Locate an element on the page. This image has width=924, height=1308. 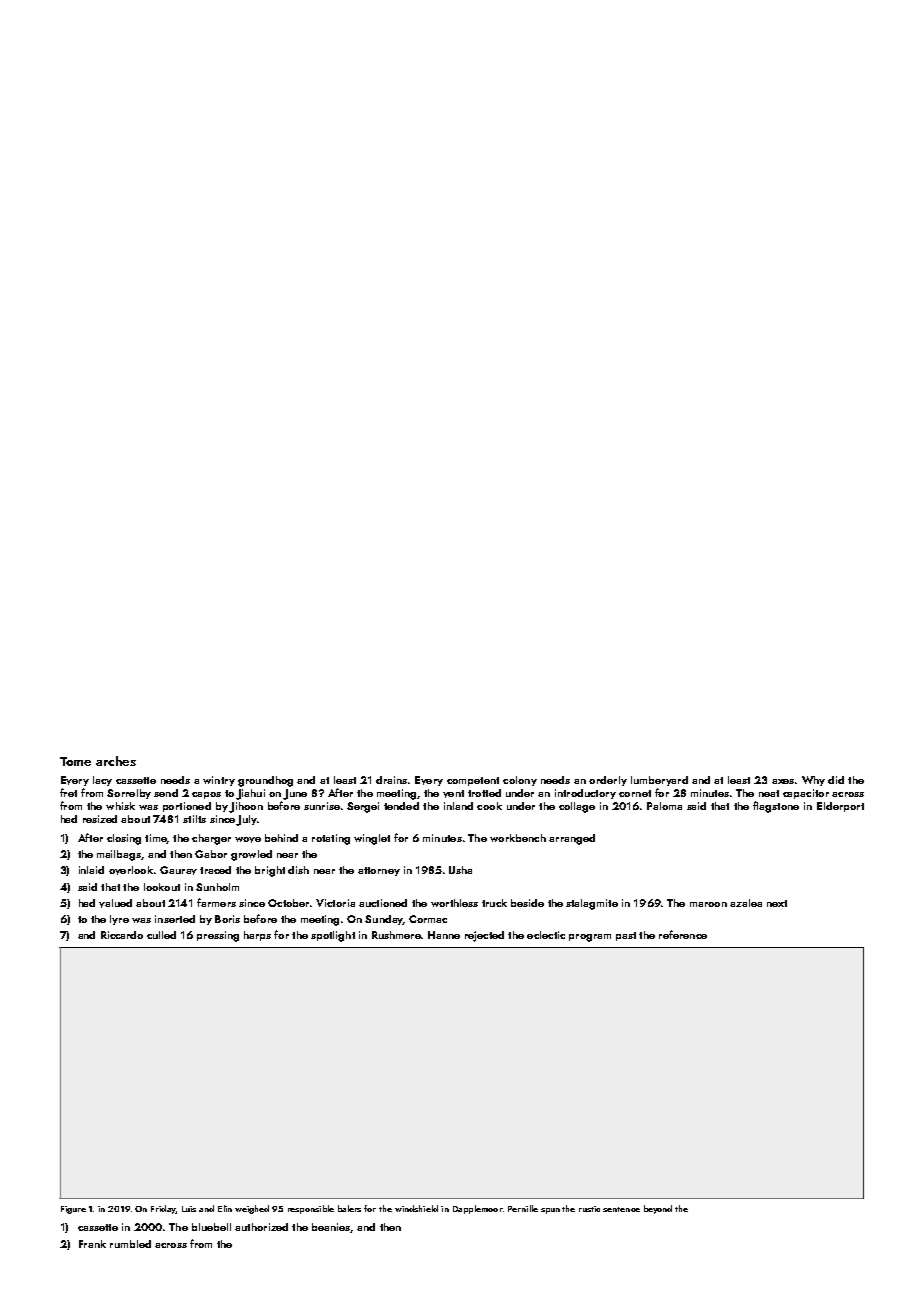
beyond is located at coordinates (658, 1209).
